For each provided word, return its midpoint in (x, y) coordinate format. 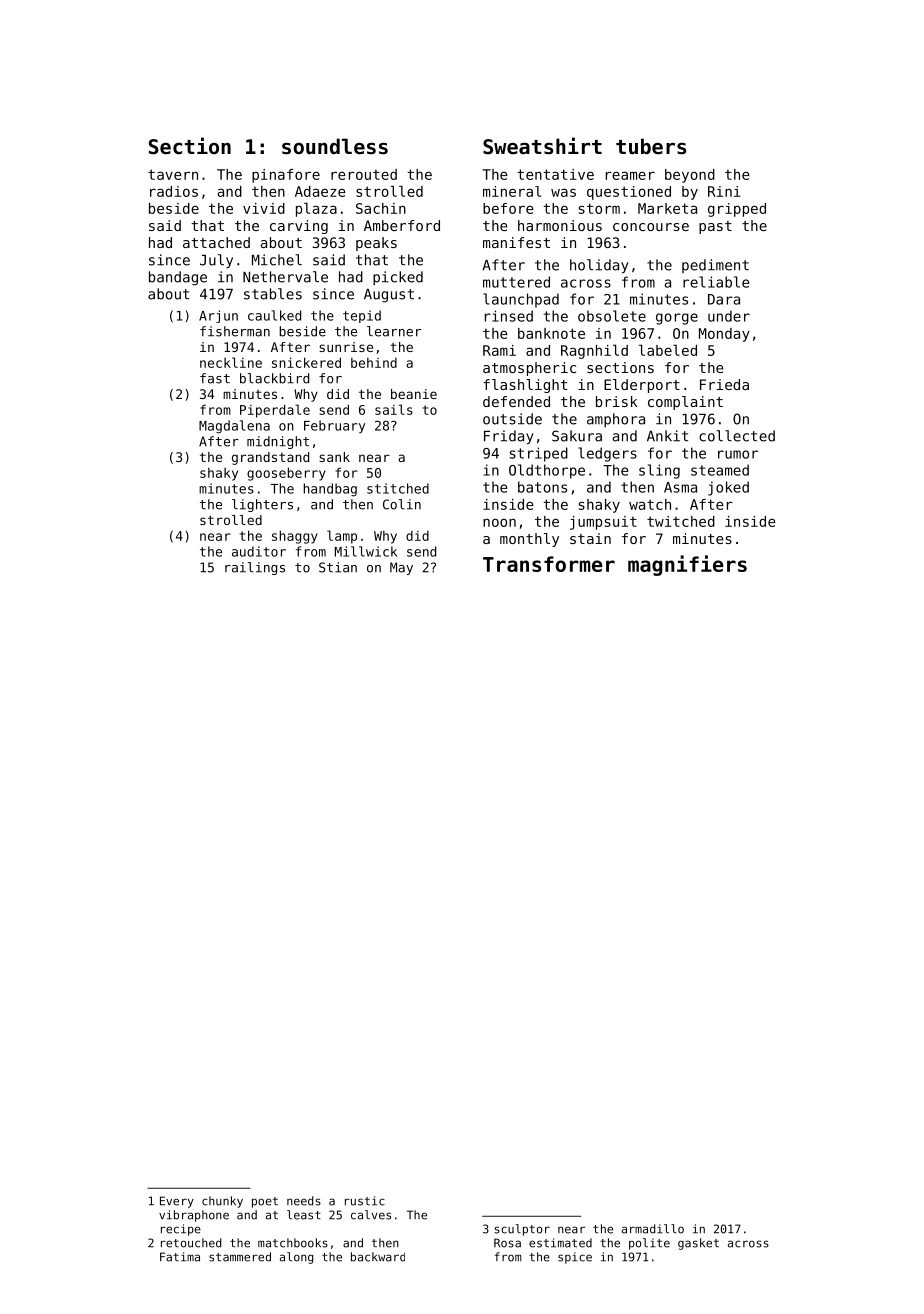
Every (177, 1202)
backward (378, 1257)
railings (255, 568)
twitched (681, 521)
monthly (529, 540)
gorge (677, 319)
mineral (512, 191)
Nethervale (285, 277)
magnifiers (687, 565)
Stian (338, 567)
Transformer (549, 564)
